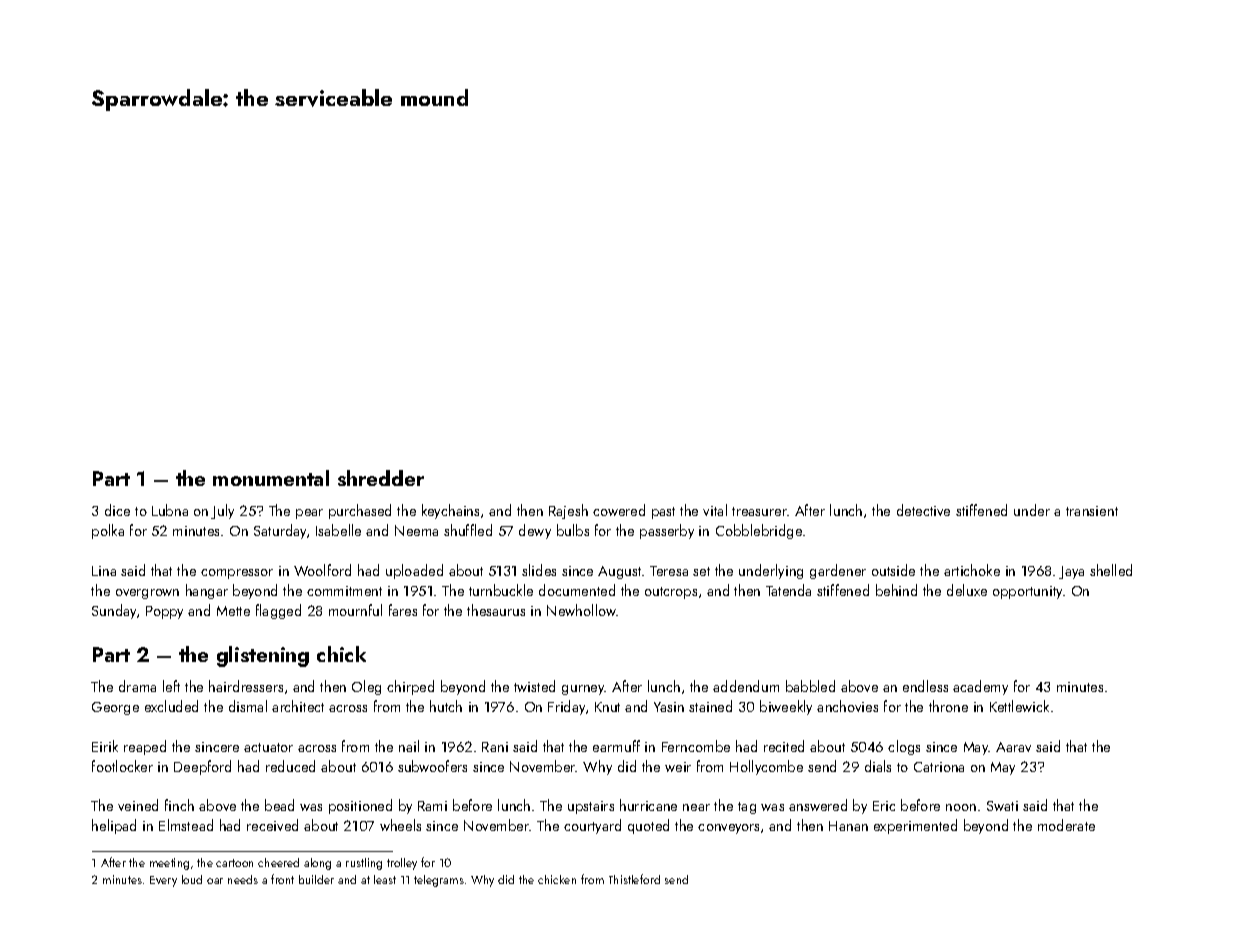 The height and width of the screenshot is (952, 1233). What do you see at coordinates (923, 510) in the screenshot?
I see `detective` at bounding box center [923, 510].
